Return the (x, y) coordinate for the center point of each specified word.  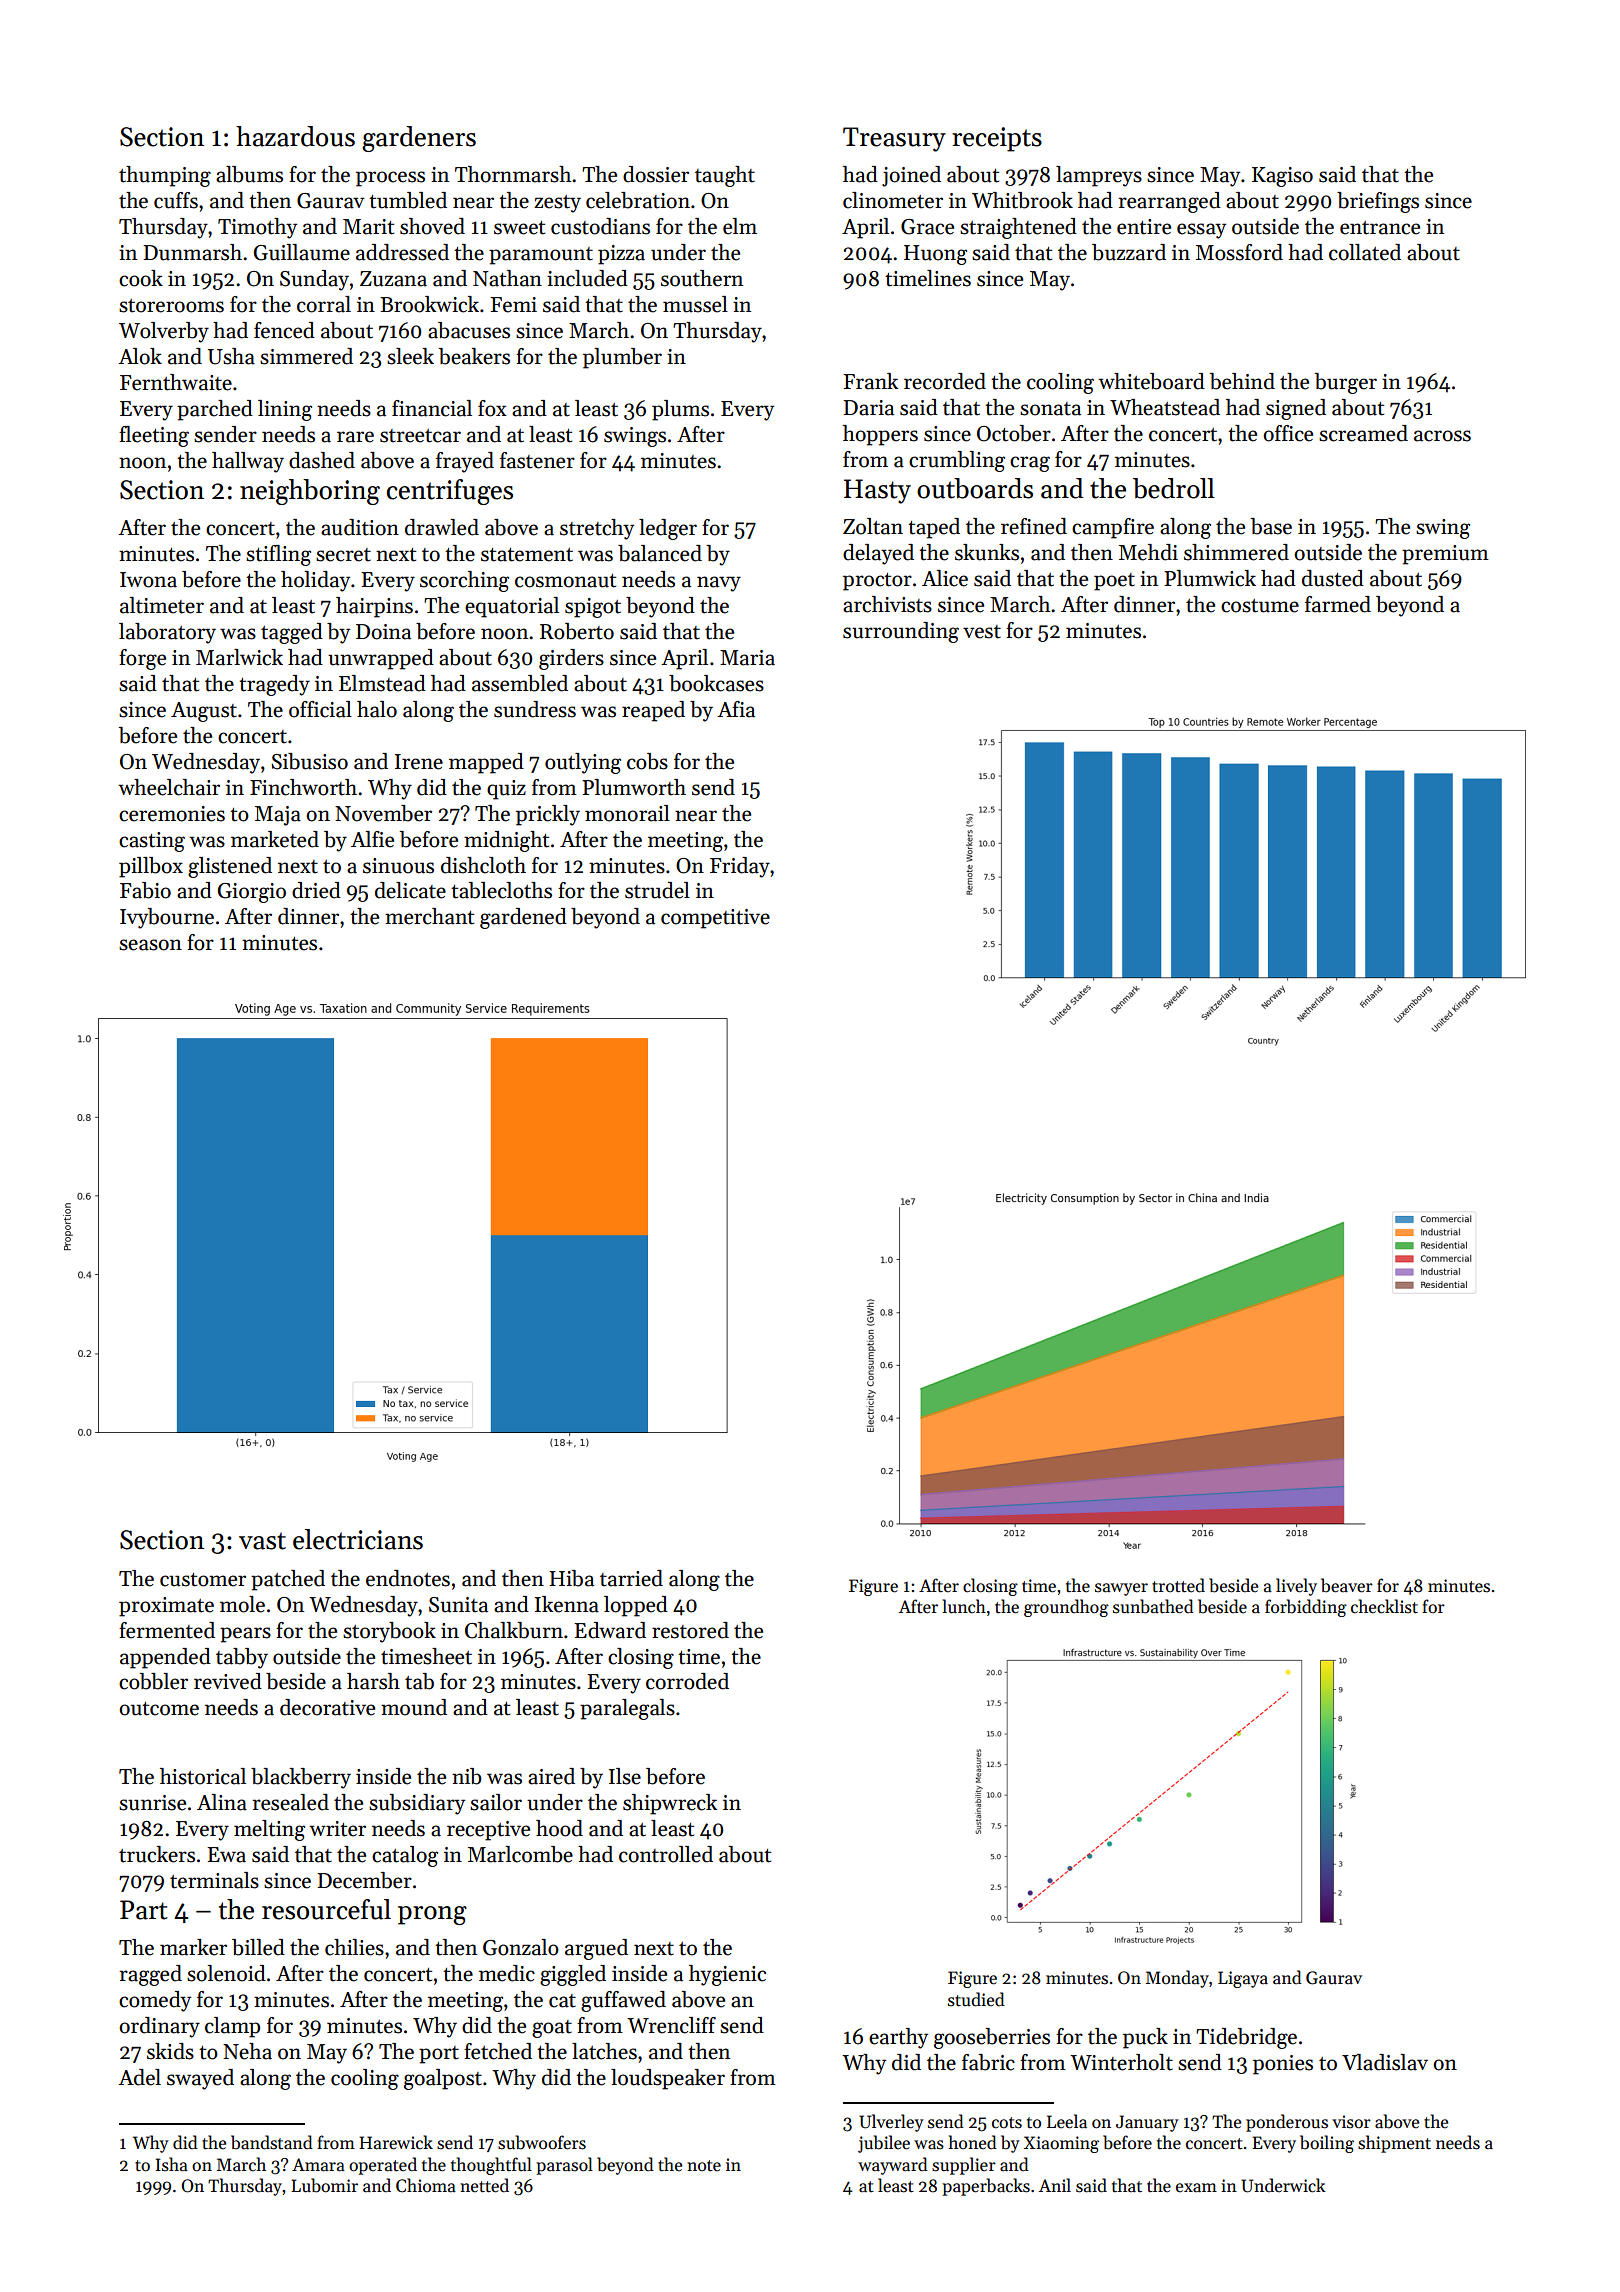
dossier (656, 174)
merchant (429, 916)
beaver (1347, 1585)
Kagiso (1282, 177)
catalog (405, 1856)
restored (690, 1630)
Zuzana (393, 279)
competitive (715, 919)
